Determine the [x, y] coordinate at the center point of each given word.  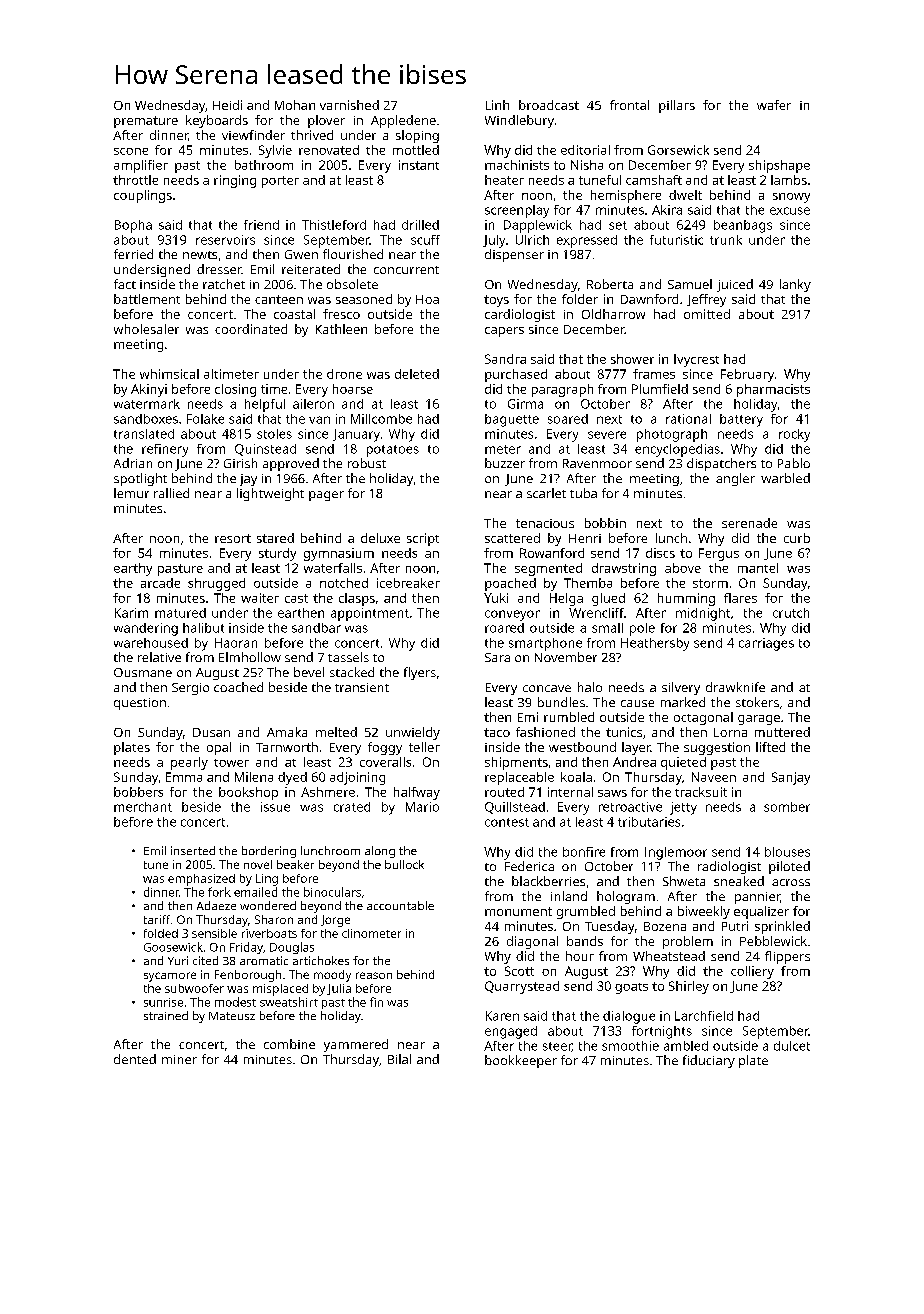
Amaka [287, 732]
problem [688, 942]
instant [419, 165]
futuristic [676, 240]
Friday [246, 948]
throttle [135, 180]
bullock [404, 864]
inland [569, 896]
